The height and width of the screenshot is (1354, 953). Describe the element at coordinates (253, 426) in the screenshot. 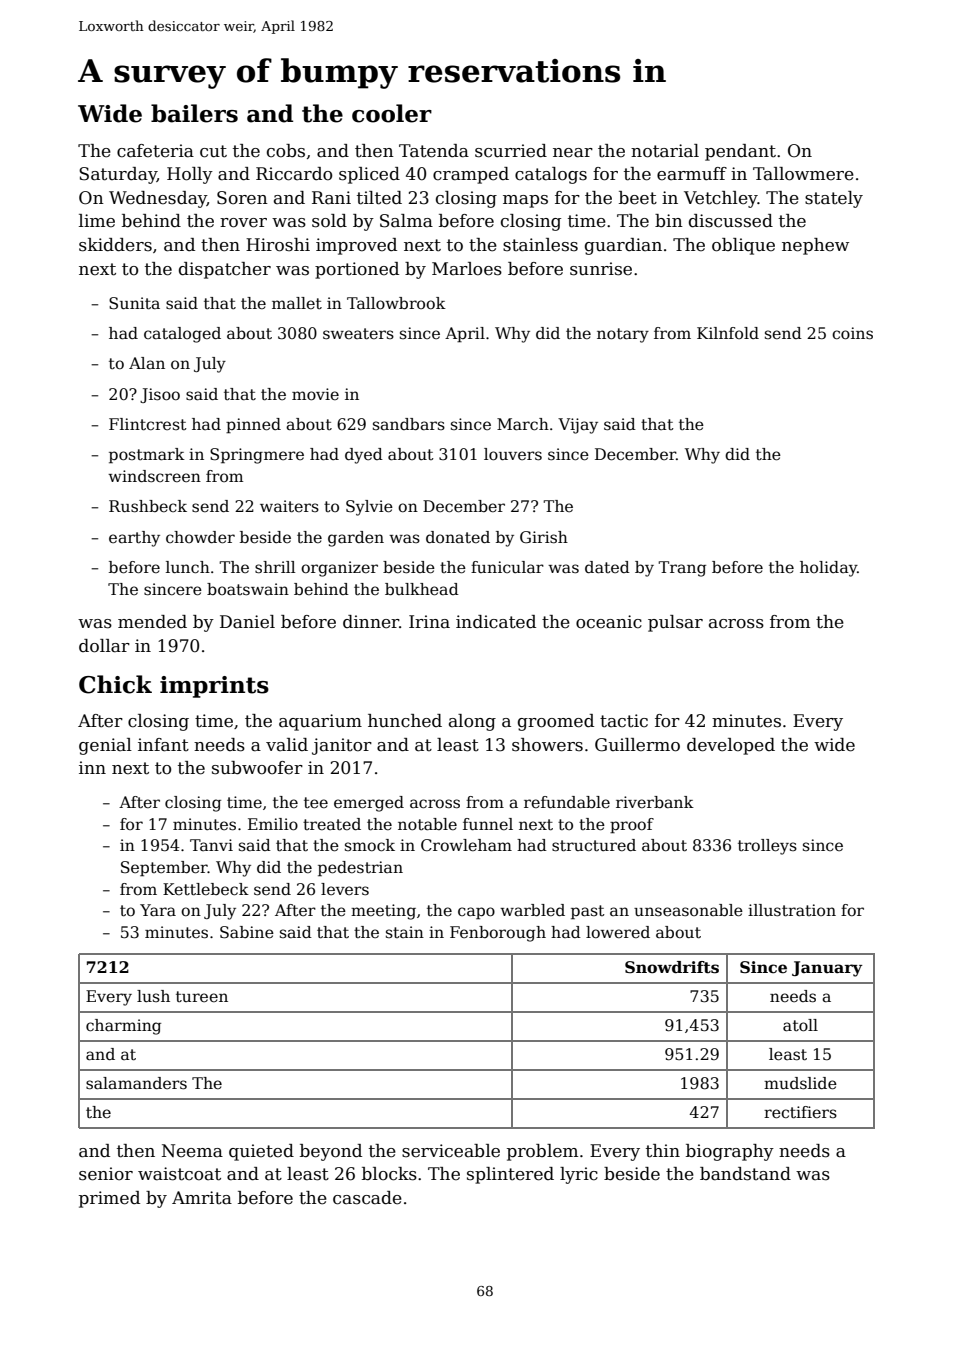

I see `pinned` at that location.
